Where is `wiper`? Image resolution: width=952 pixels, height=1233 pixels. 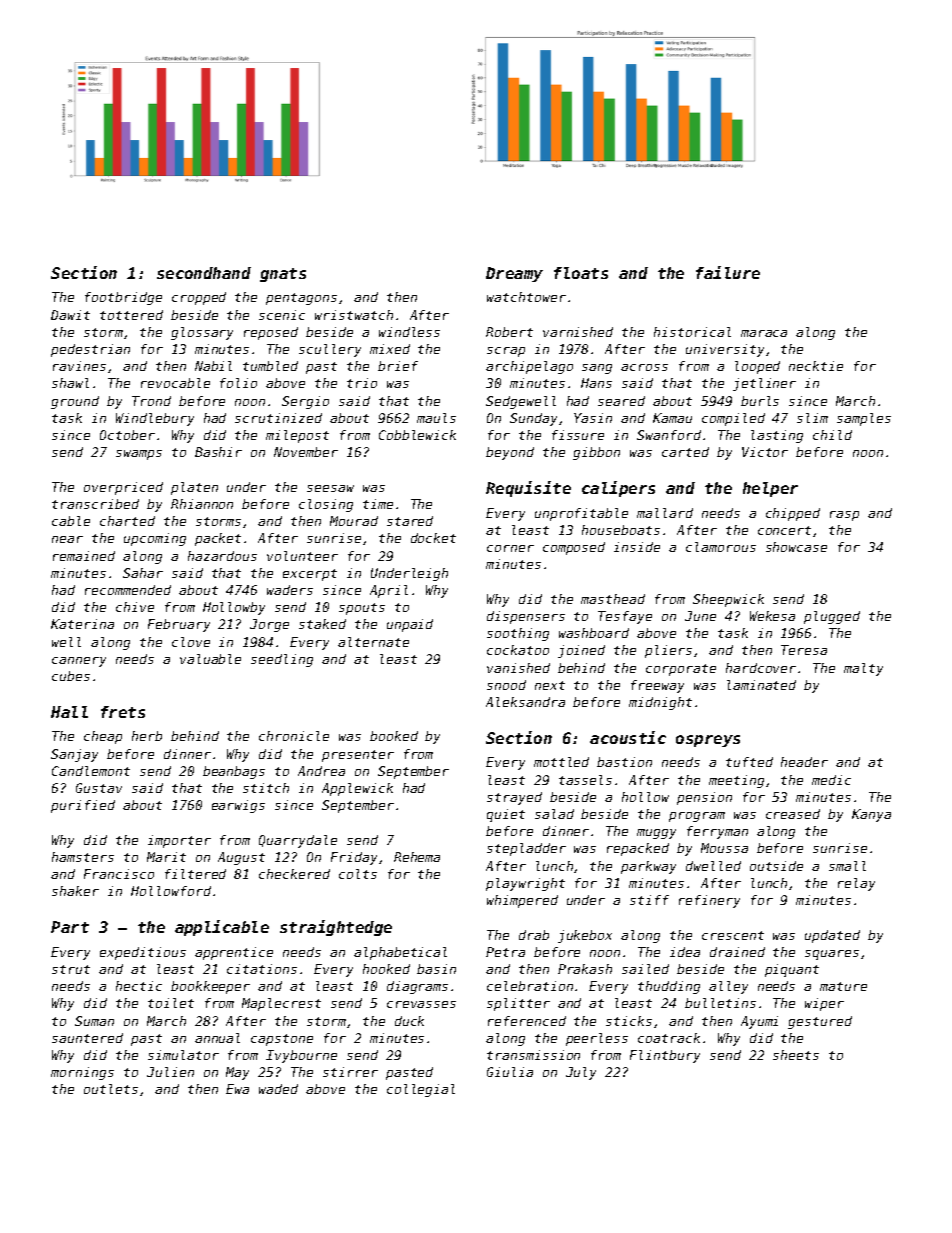
wiper is located at coordinates (824, 1004).
